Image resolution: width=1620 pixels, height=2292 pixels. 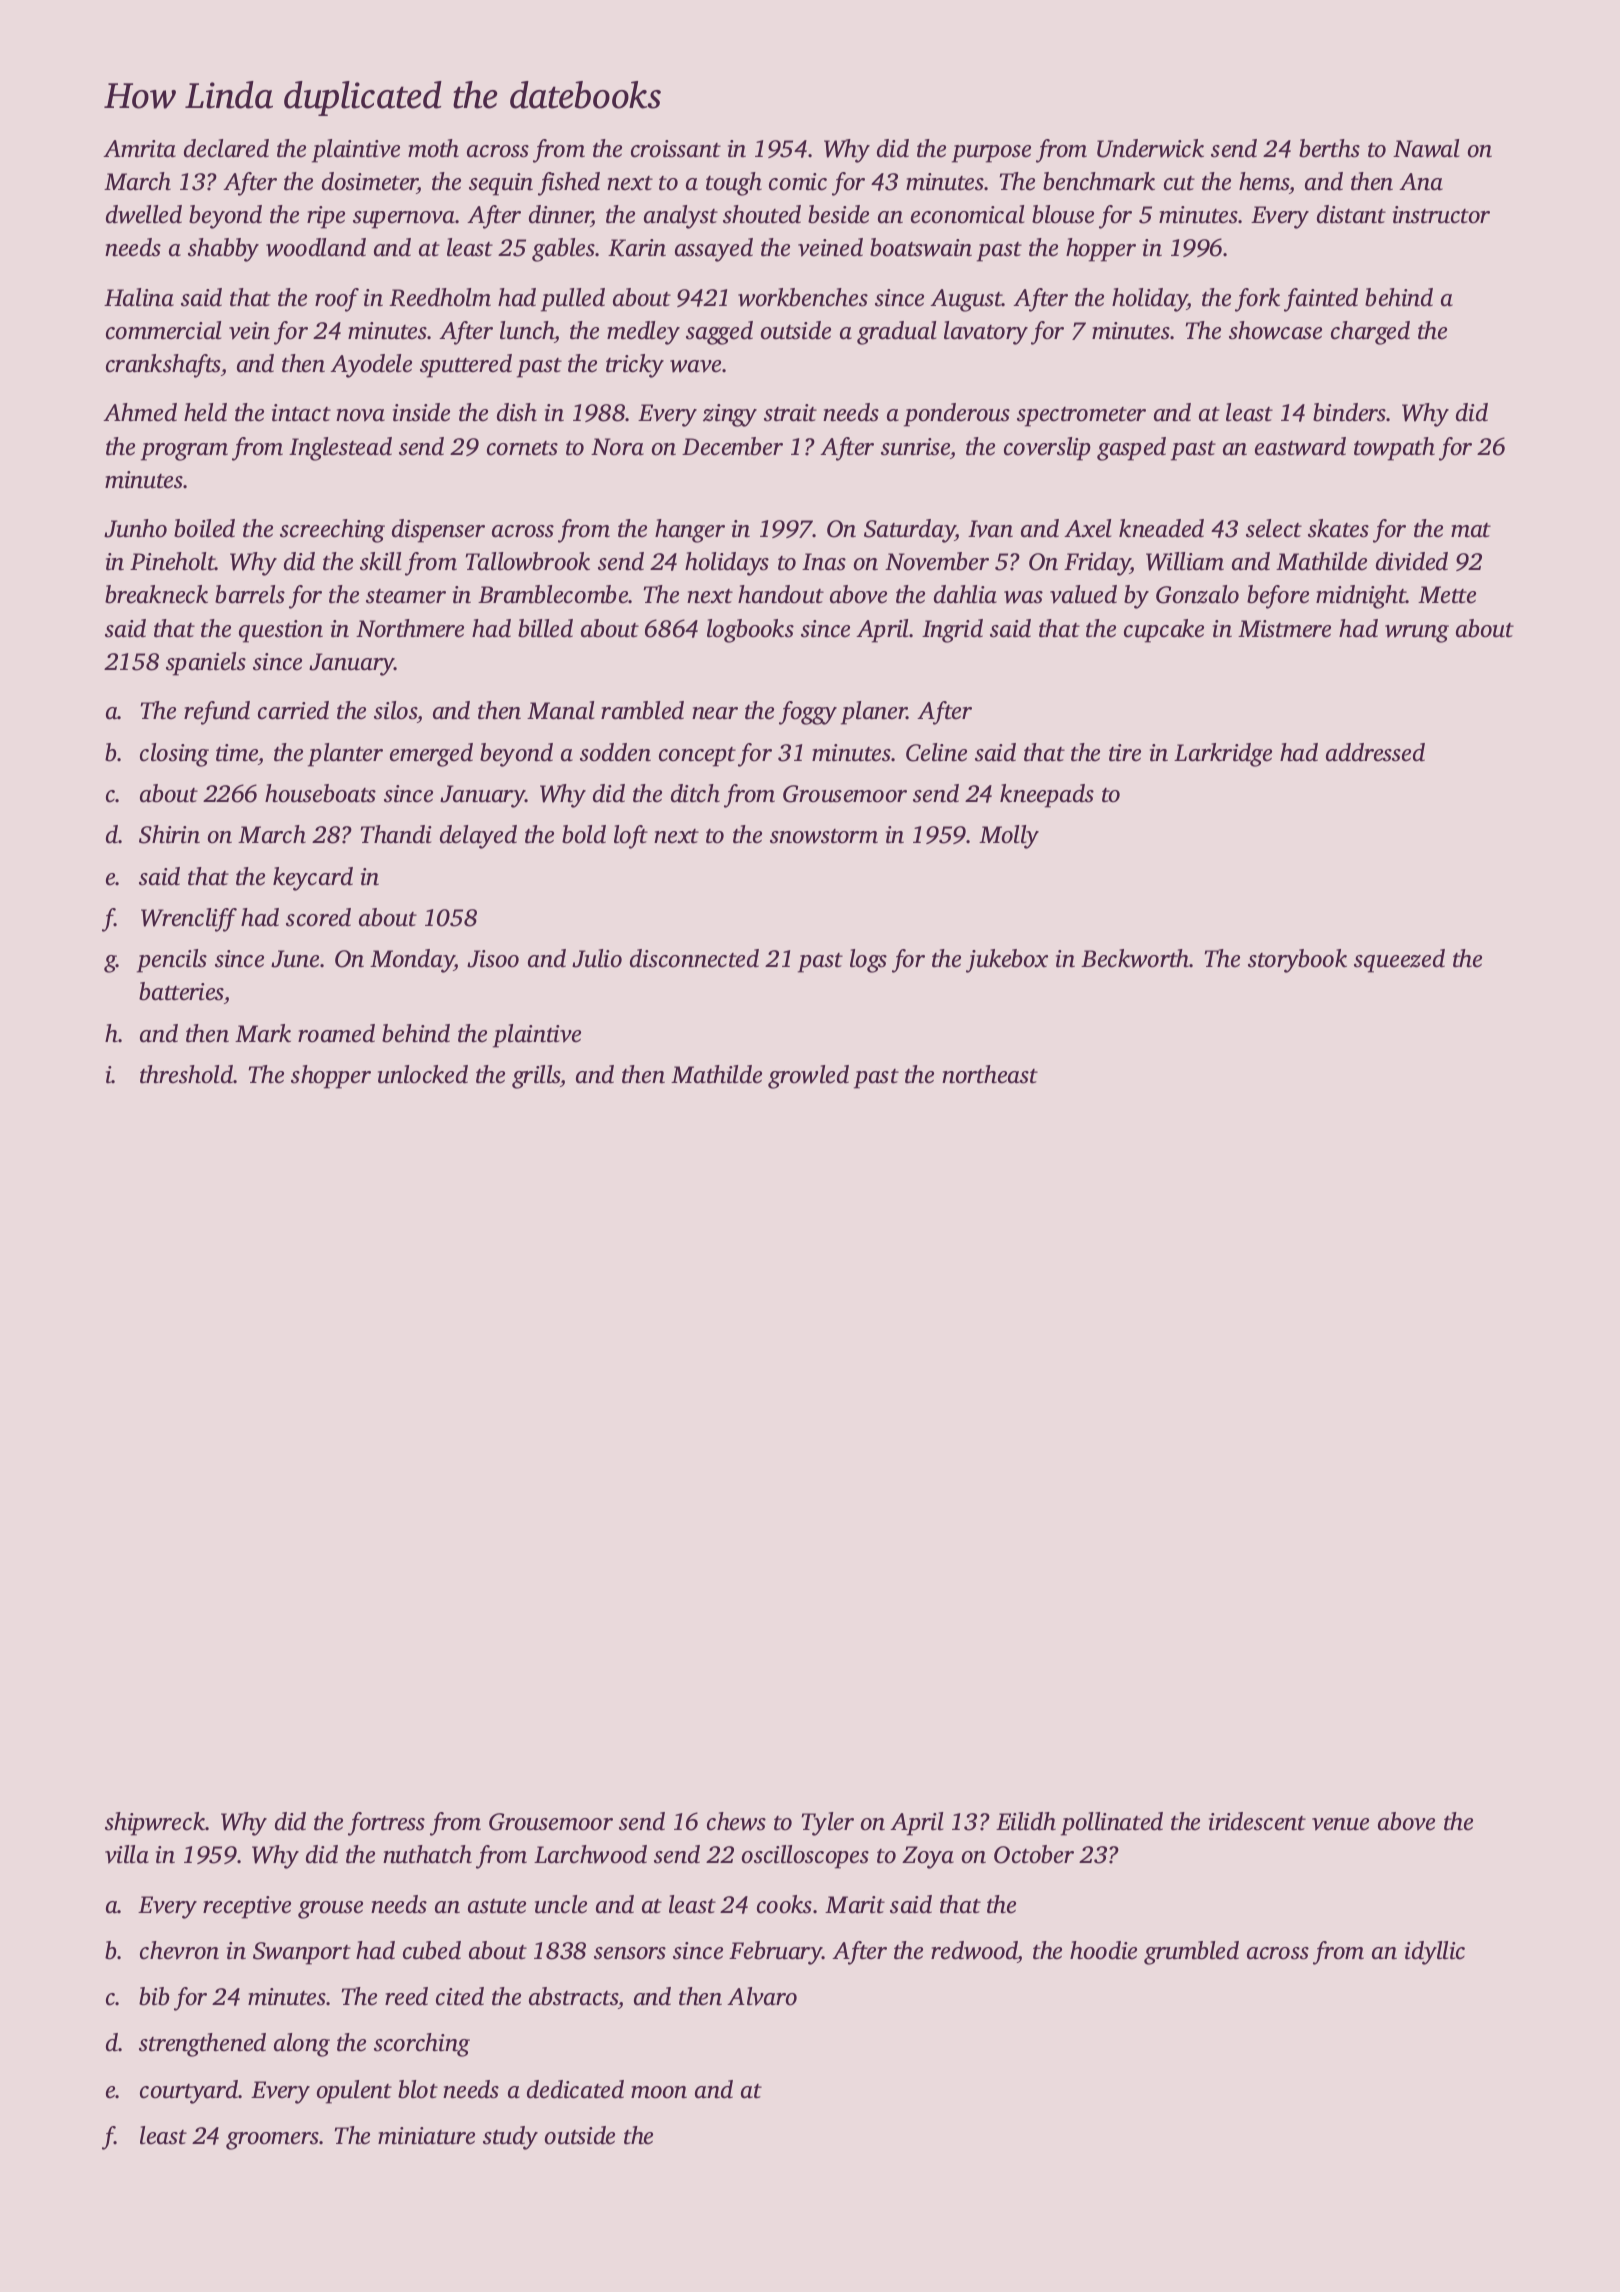 I want to click on gasped, so click(x=1131, y=449).
